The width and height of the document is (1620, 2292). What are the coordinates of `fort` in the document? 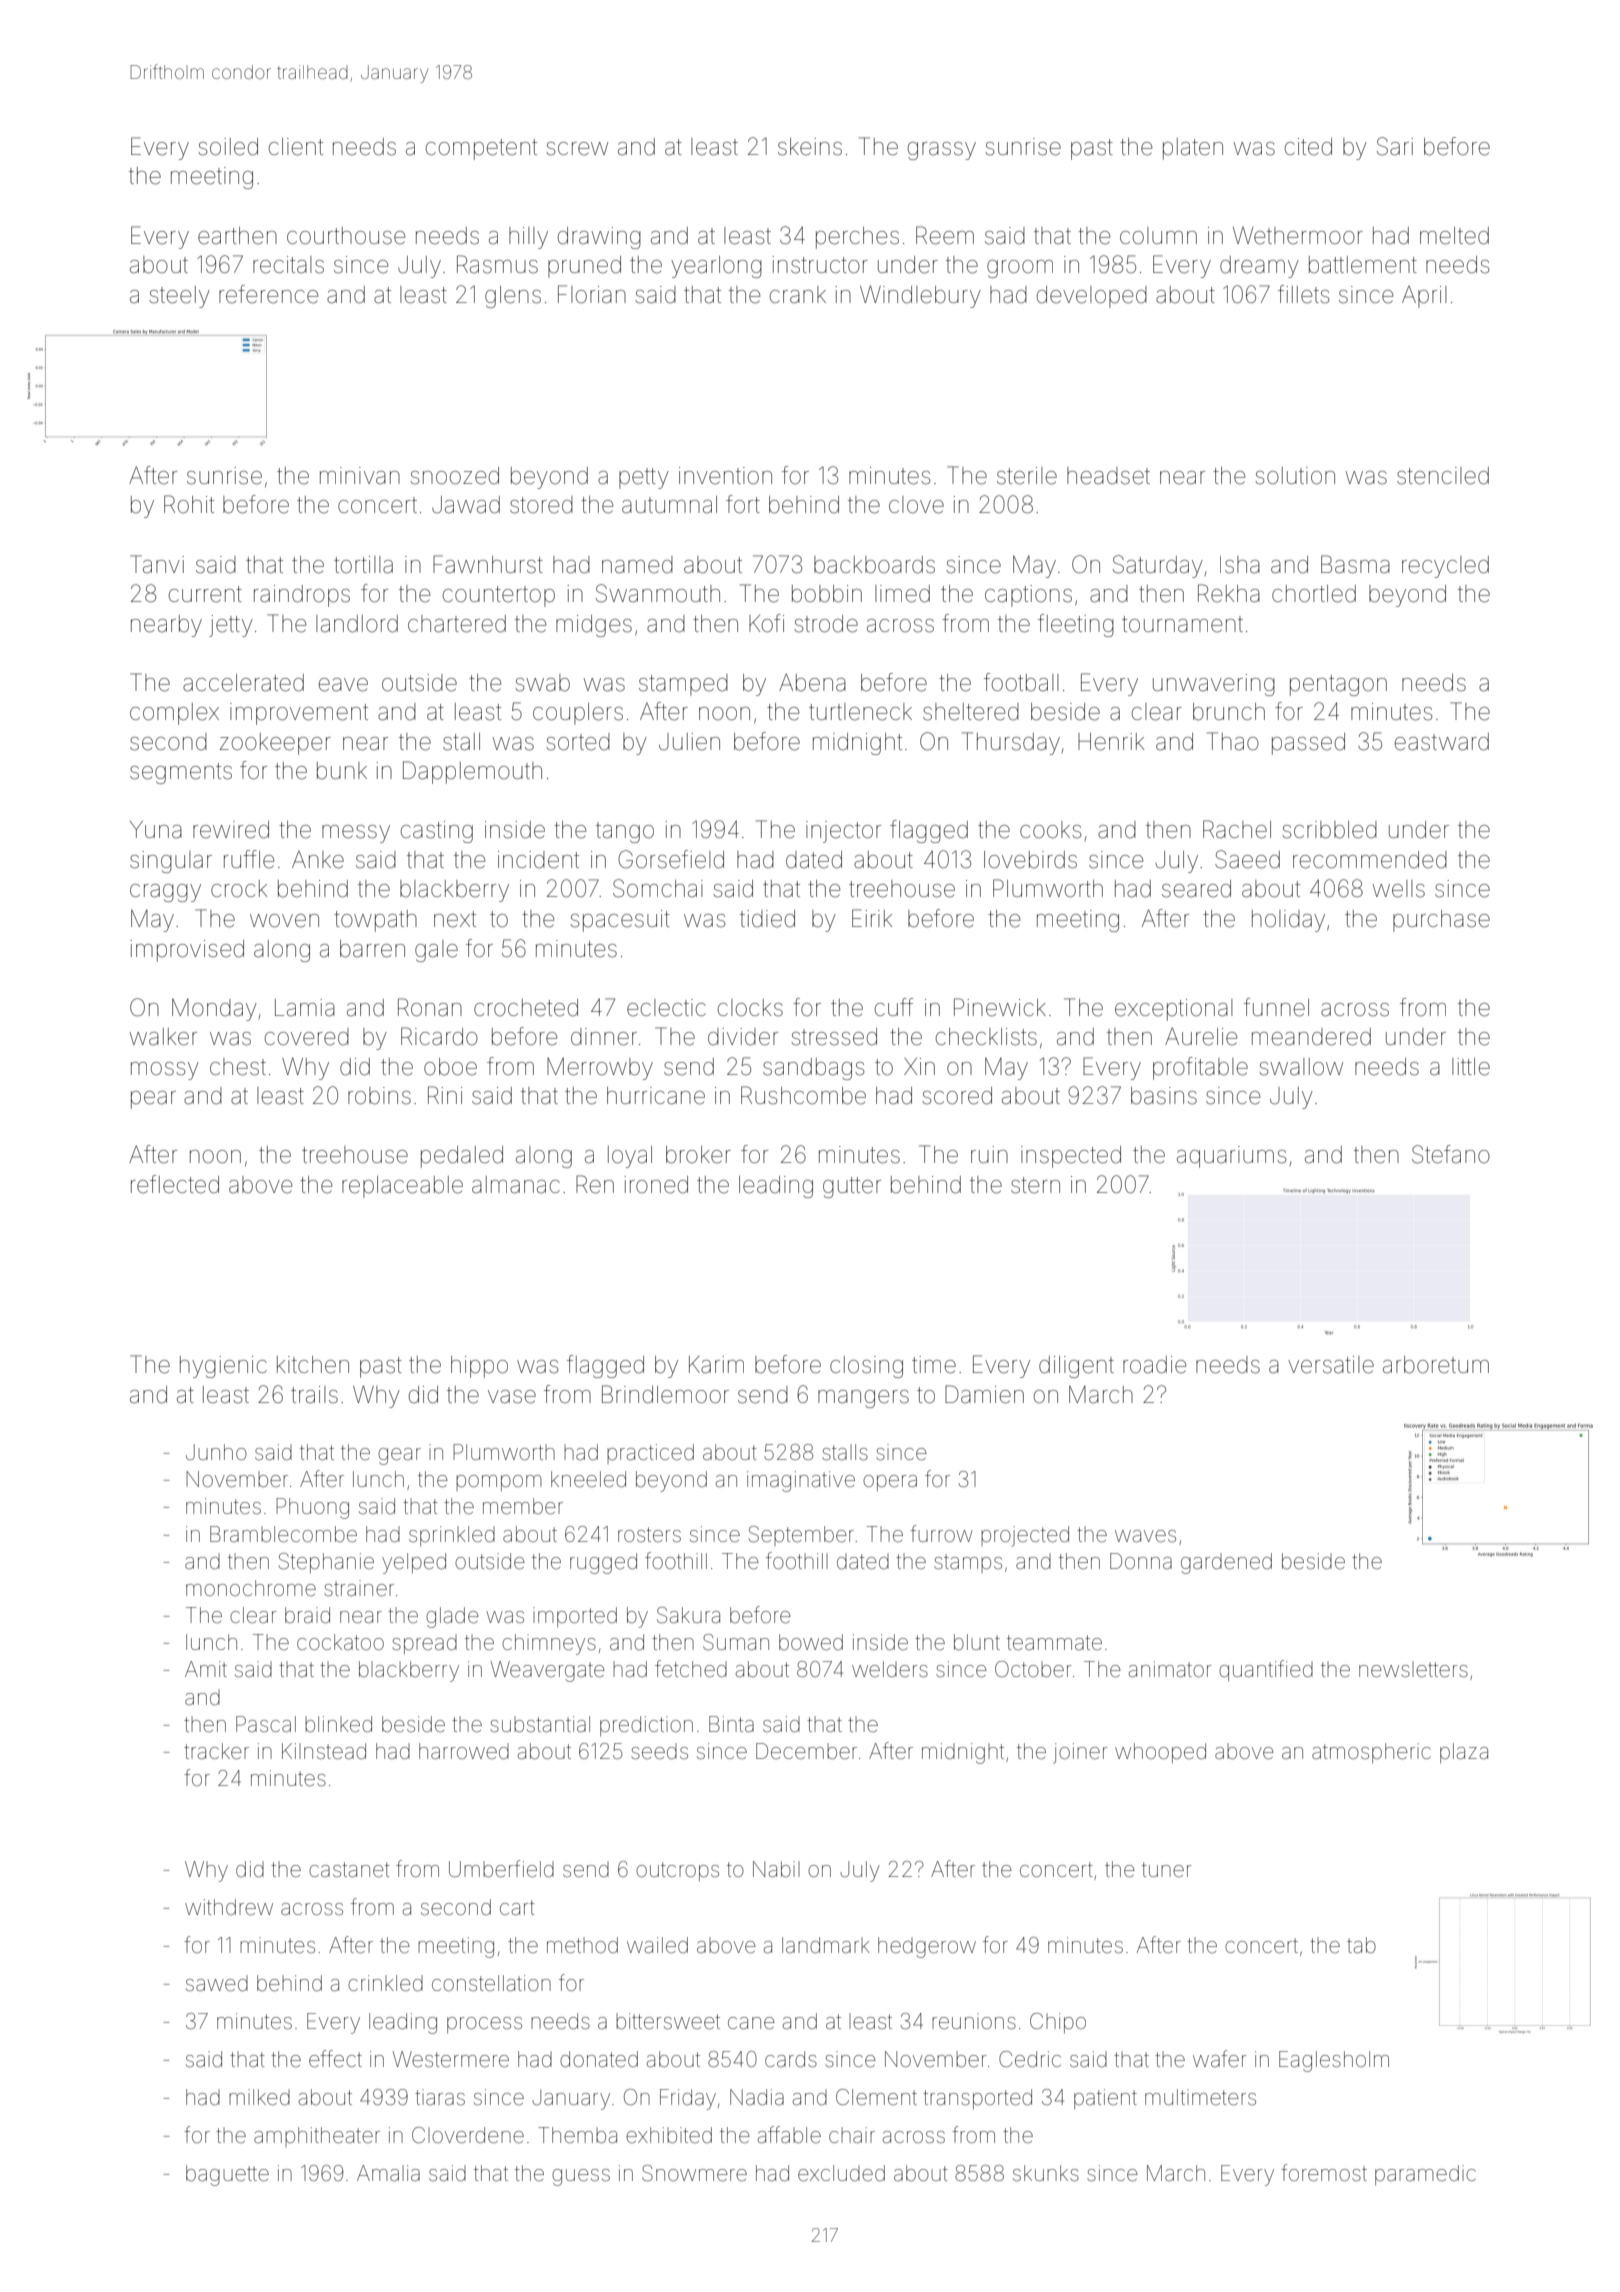 It's located at (743, 504).
